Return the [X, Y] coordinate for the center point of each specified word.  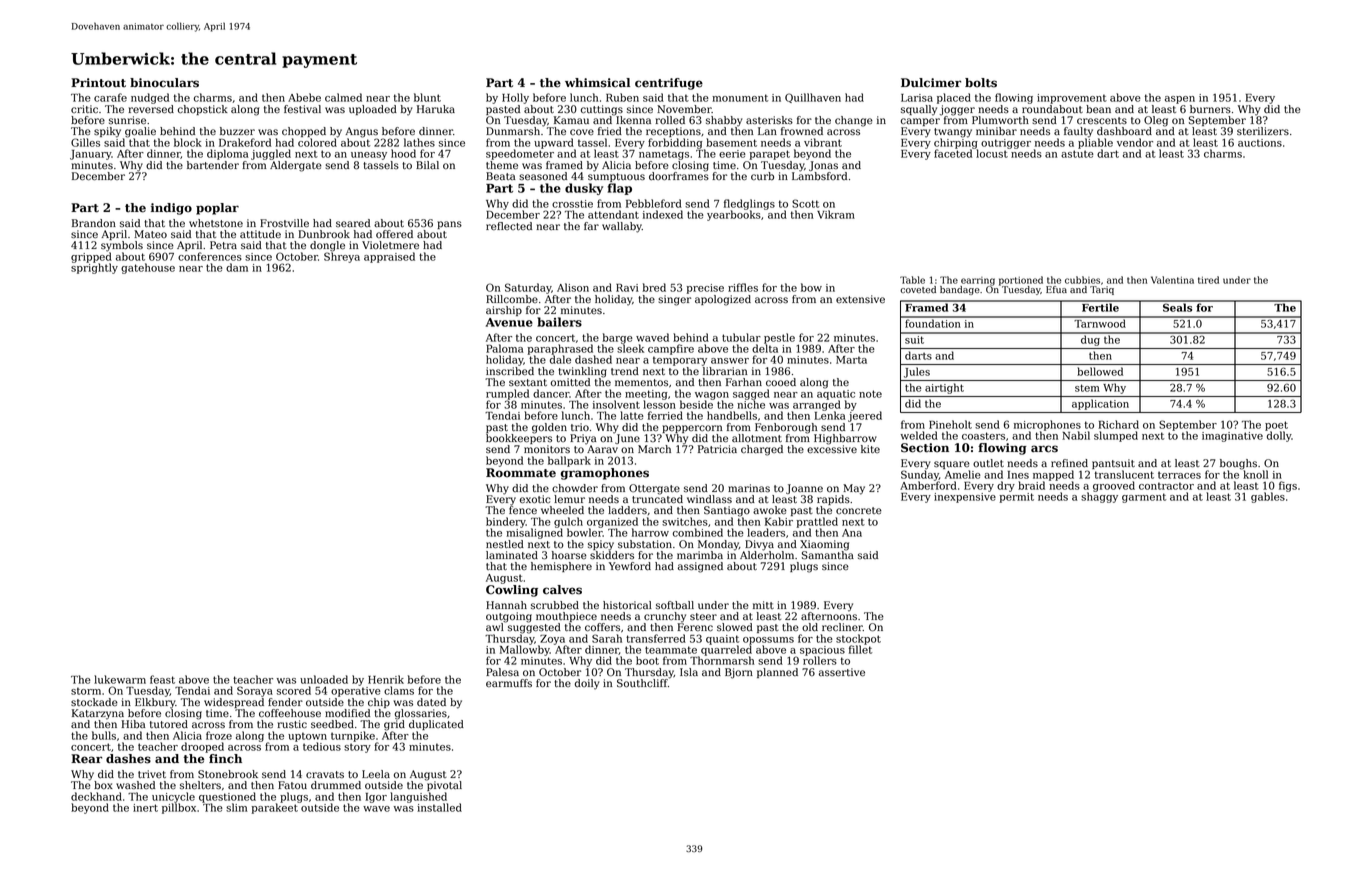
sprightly [94, 268]
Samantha [828, 555]
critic [84, 109]
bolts [981, 83]
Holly [515, 98]
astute [1077, 154]
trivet [152, 774]
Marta [851, 360]
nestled [505, 544]
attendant [613, 214]
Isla [689, 672]
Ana [852, 533]
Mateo [150, 234]
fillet [860, 649]
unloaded [324, 679]
